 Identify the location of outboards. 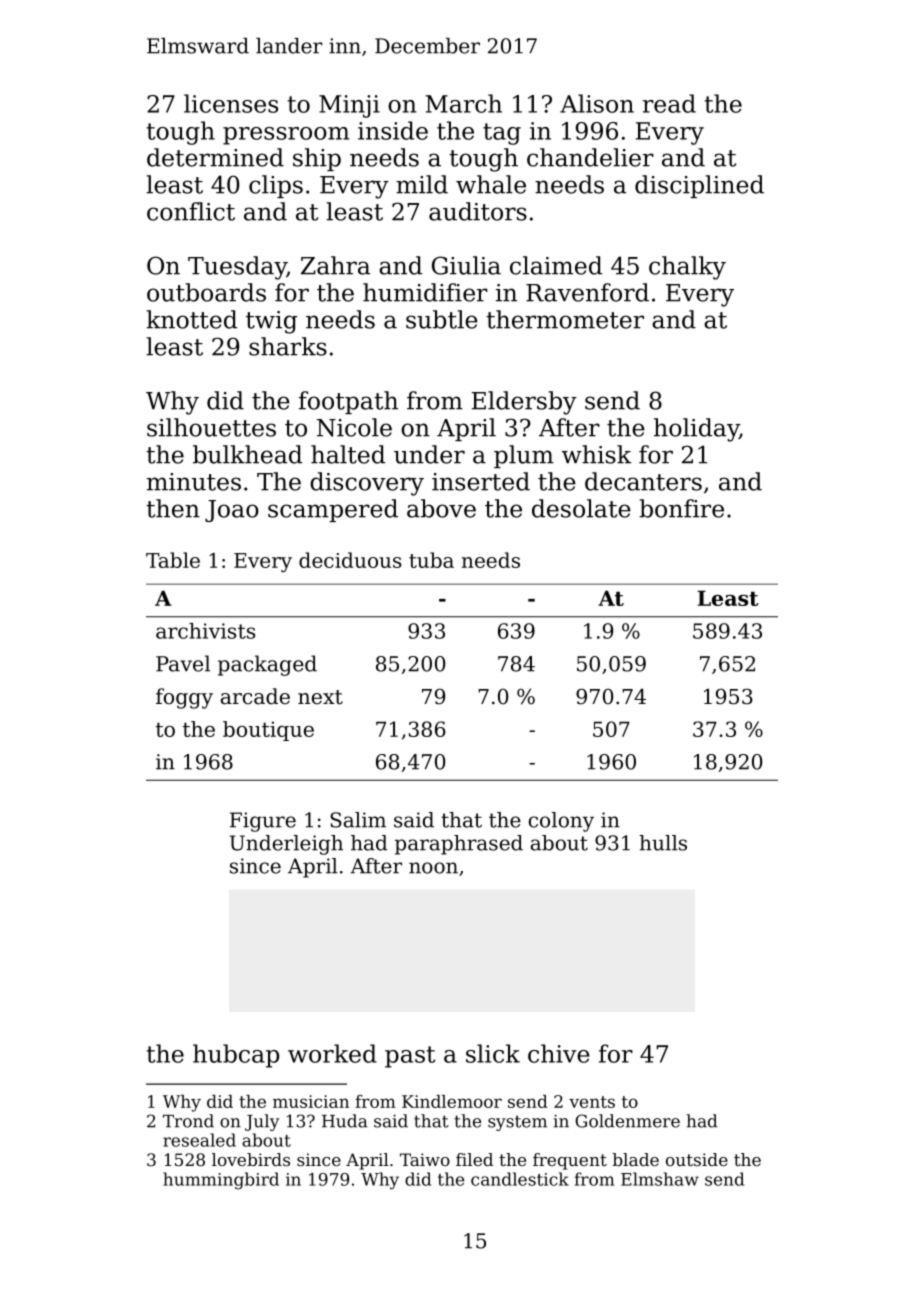
(206, 292).
